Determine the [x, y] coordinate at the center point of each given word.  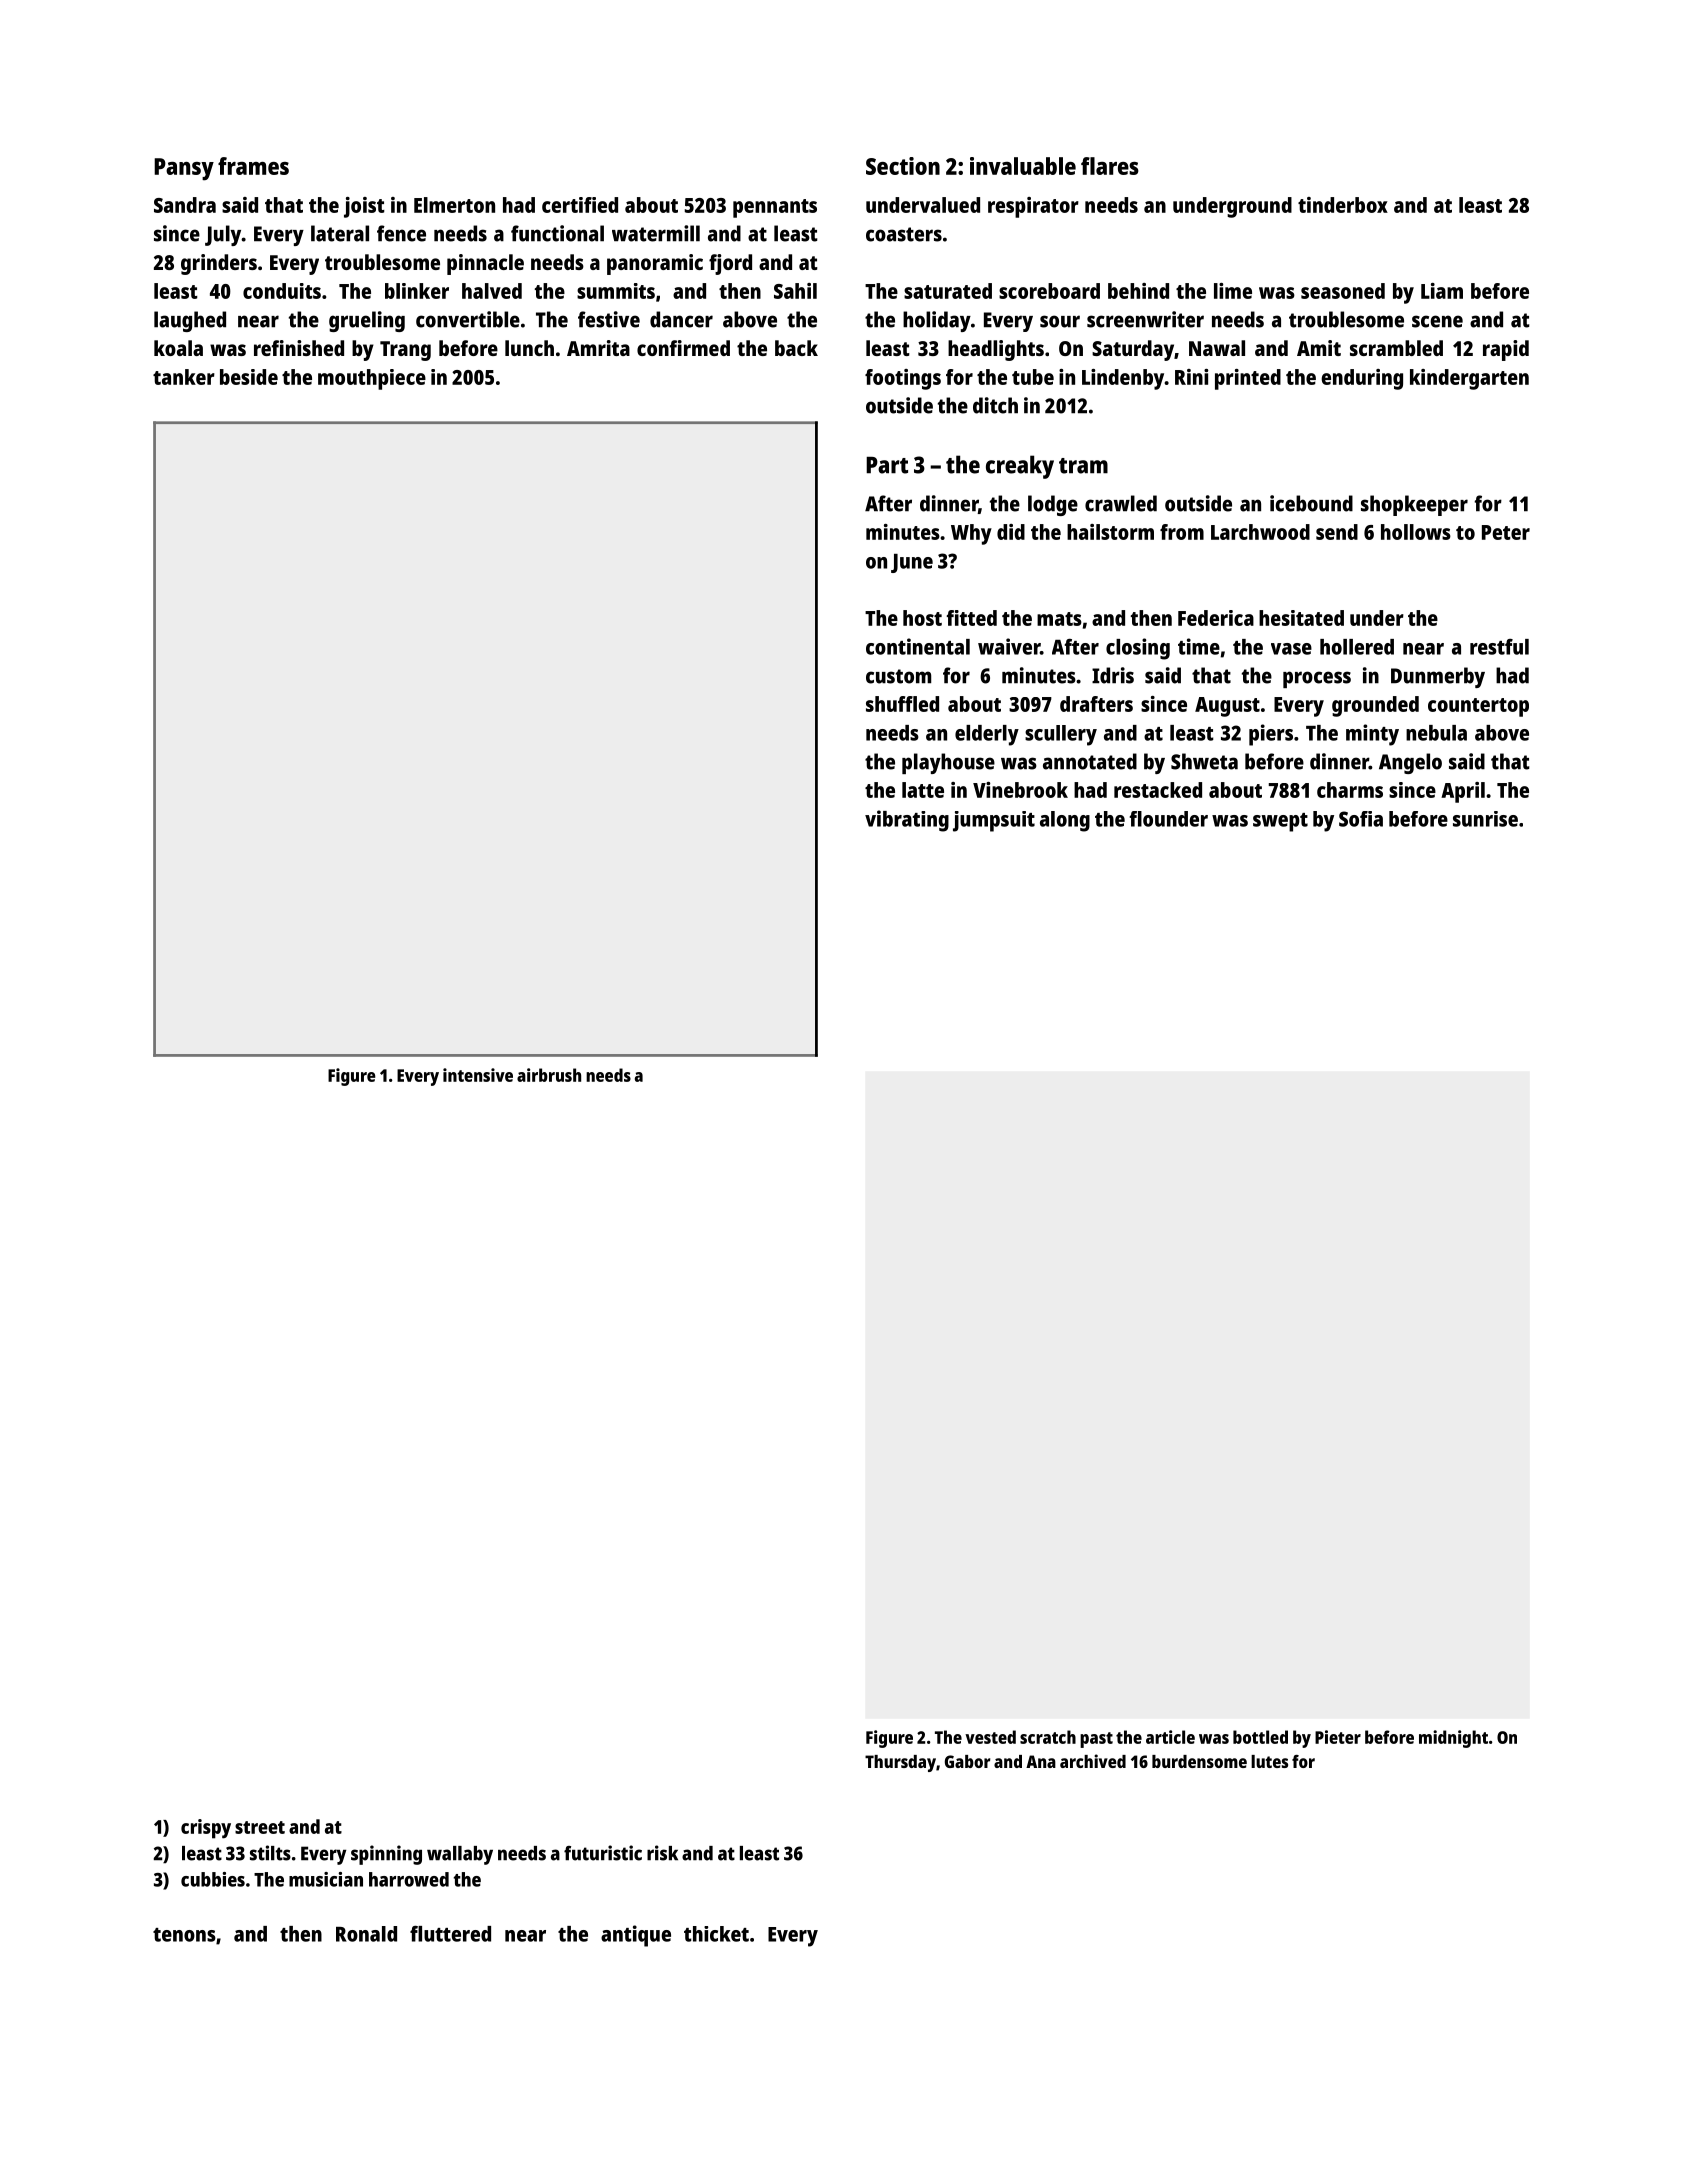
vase [1291, 649]
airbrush [549, 1075]
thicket [716, 1934]
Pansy [184, 169]
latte [923, 790]
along [1065, 821]
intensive [478, 1075]
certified [580, 205]
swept [1280, 822]
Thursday [900, 1763]
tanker [184, 377]
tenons [184, 1935]
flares [1110, 166]
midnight [1453, 1739]
